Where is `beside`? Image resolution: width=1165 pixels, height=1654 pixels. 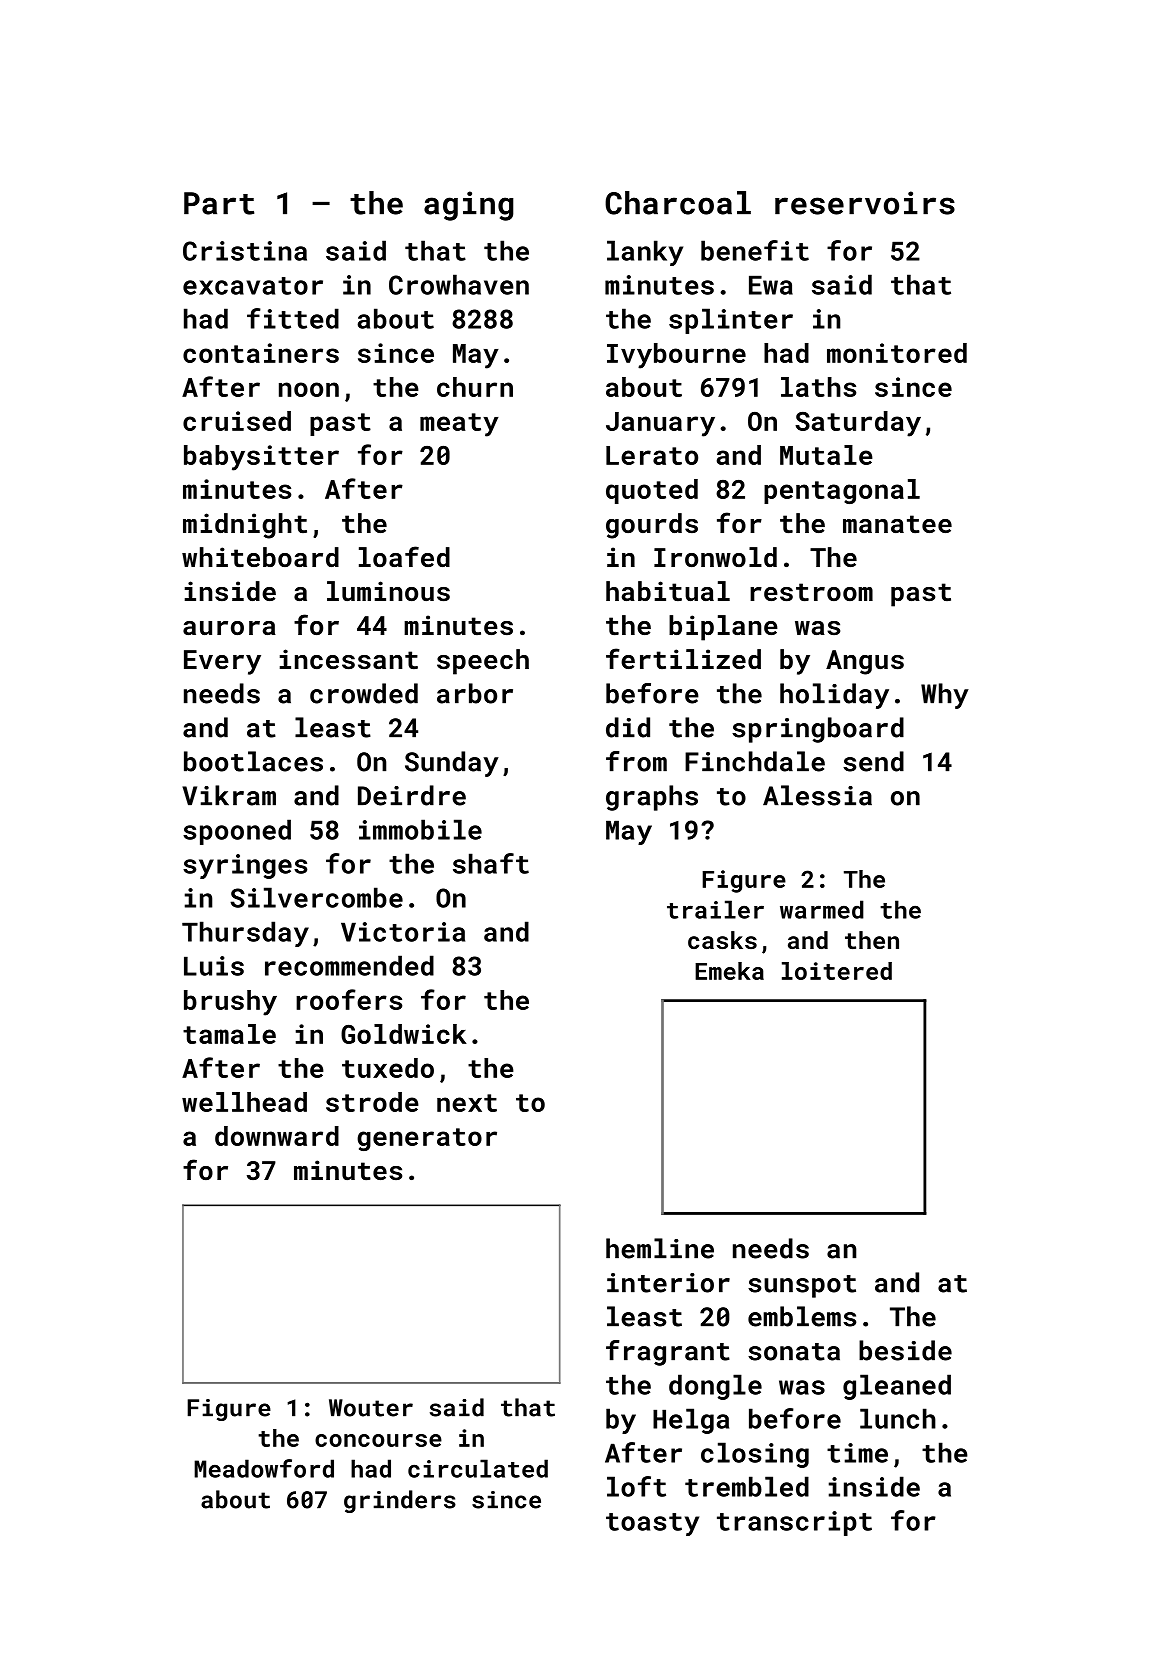 beside is located at coordinates (905, 1350).
